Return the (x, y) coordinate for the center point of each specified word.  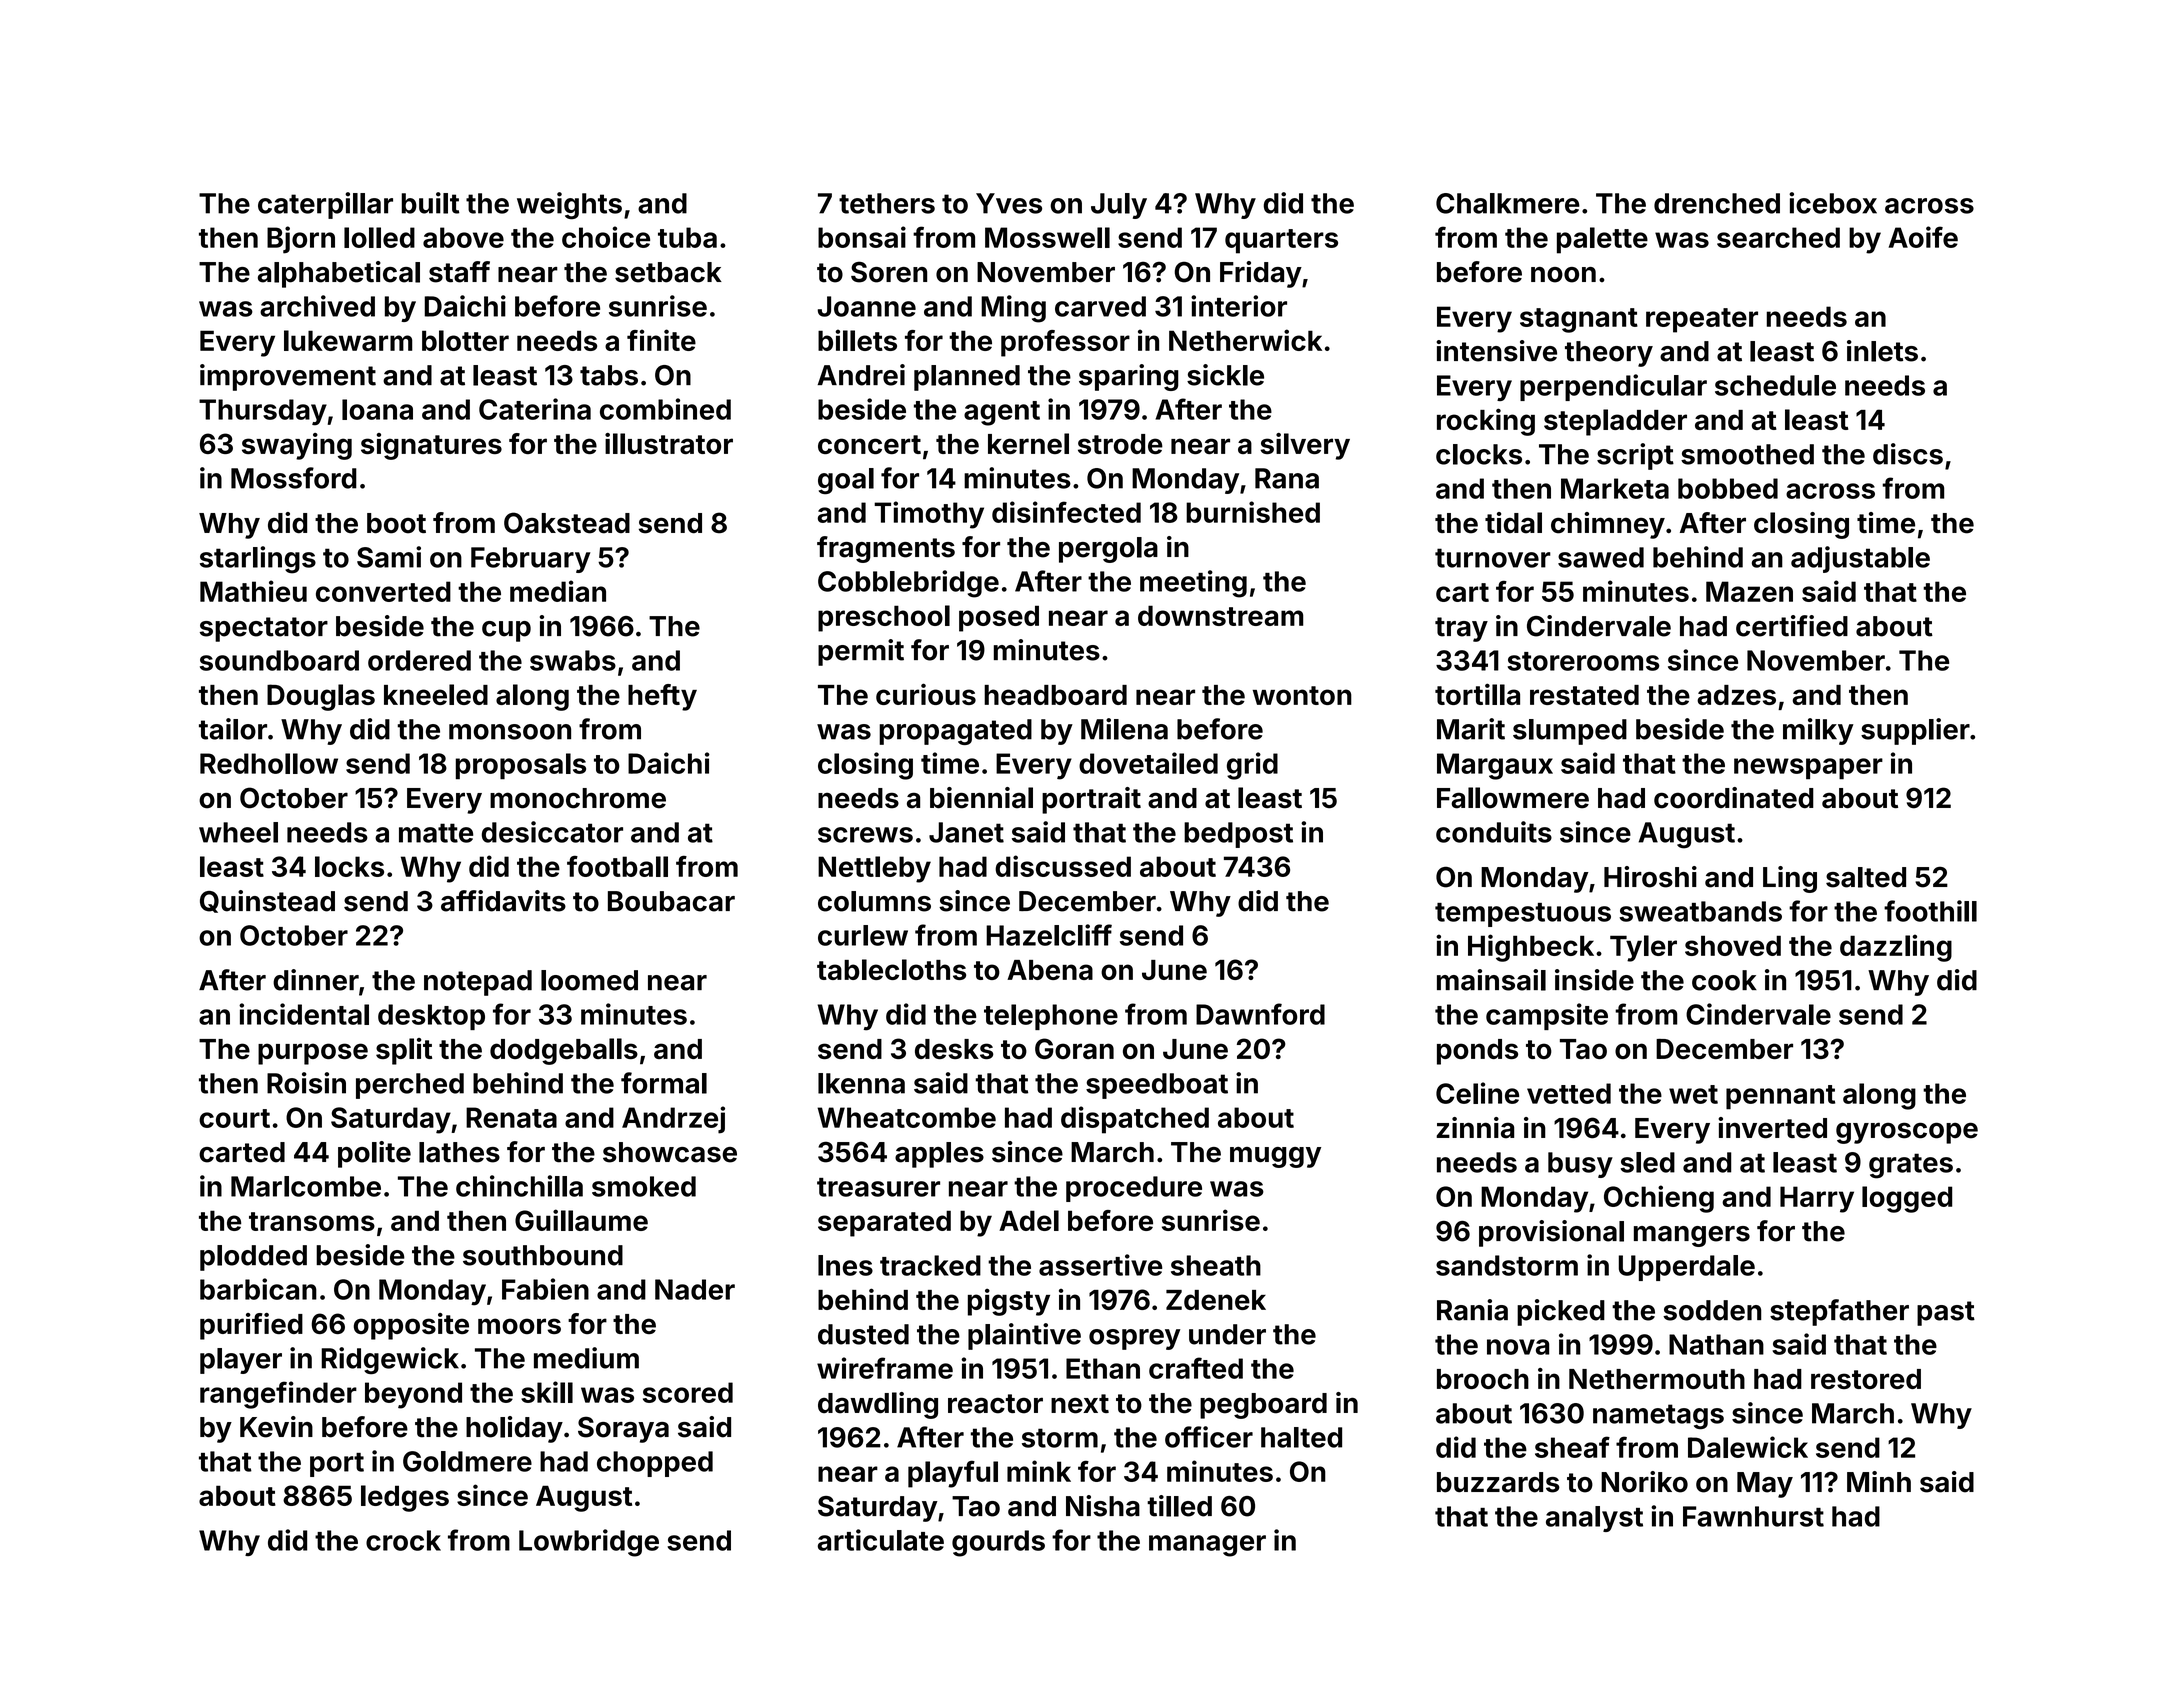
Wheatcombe (906, 1117)
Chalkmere (1508, 203)
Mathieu (253, 591)
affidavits (503, 901)
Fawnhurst (1753, 1516)
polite (374, 1154)
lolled (379, 237)
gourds (998, 1543)
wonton (1302, 695)
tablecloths (891, 969)
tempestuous (1523, 915)
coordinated (1734, 798)
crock (403, 1540)
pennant (1780, 1097)
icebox (1833, 203)
